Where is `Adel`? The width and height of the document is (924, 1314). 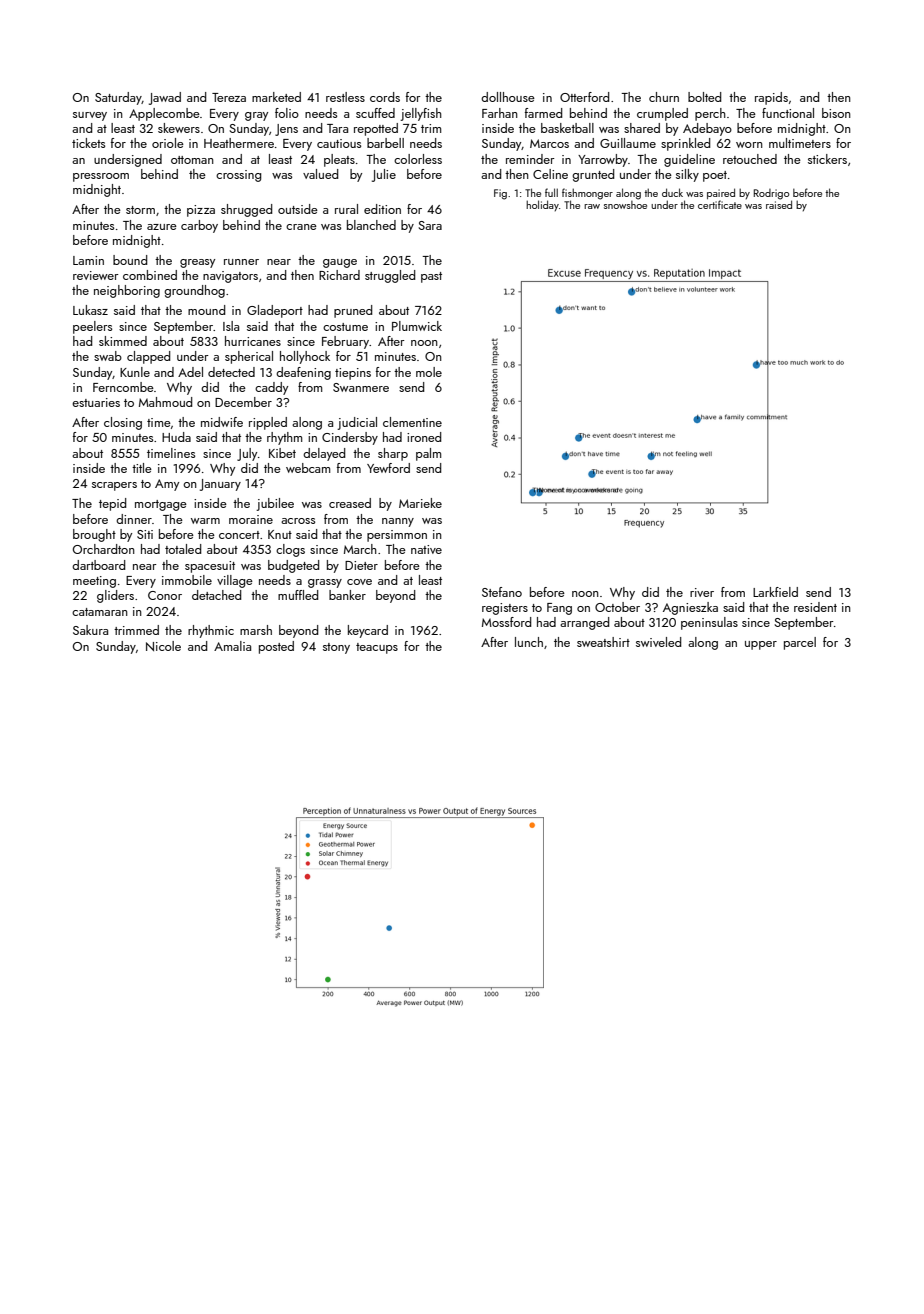
Adel is located at coordinates (190, 372).
